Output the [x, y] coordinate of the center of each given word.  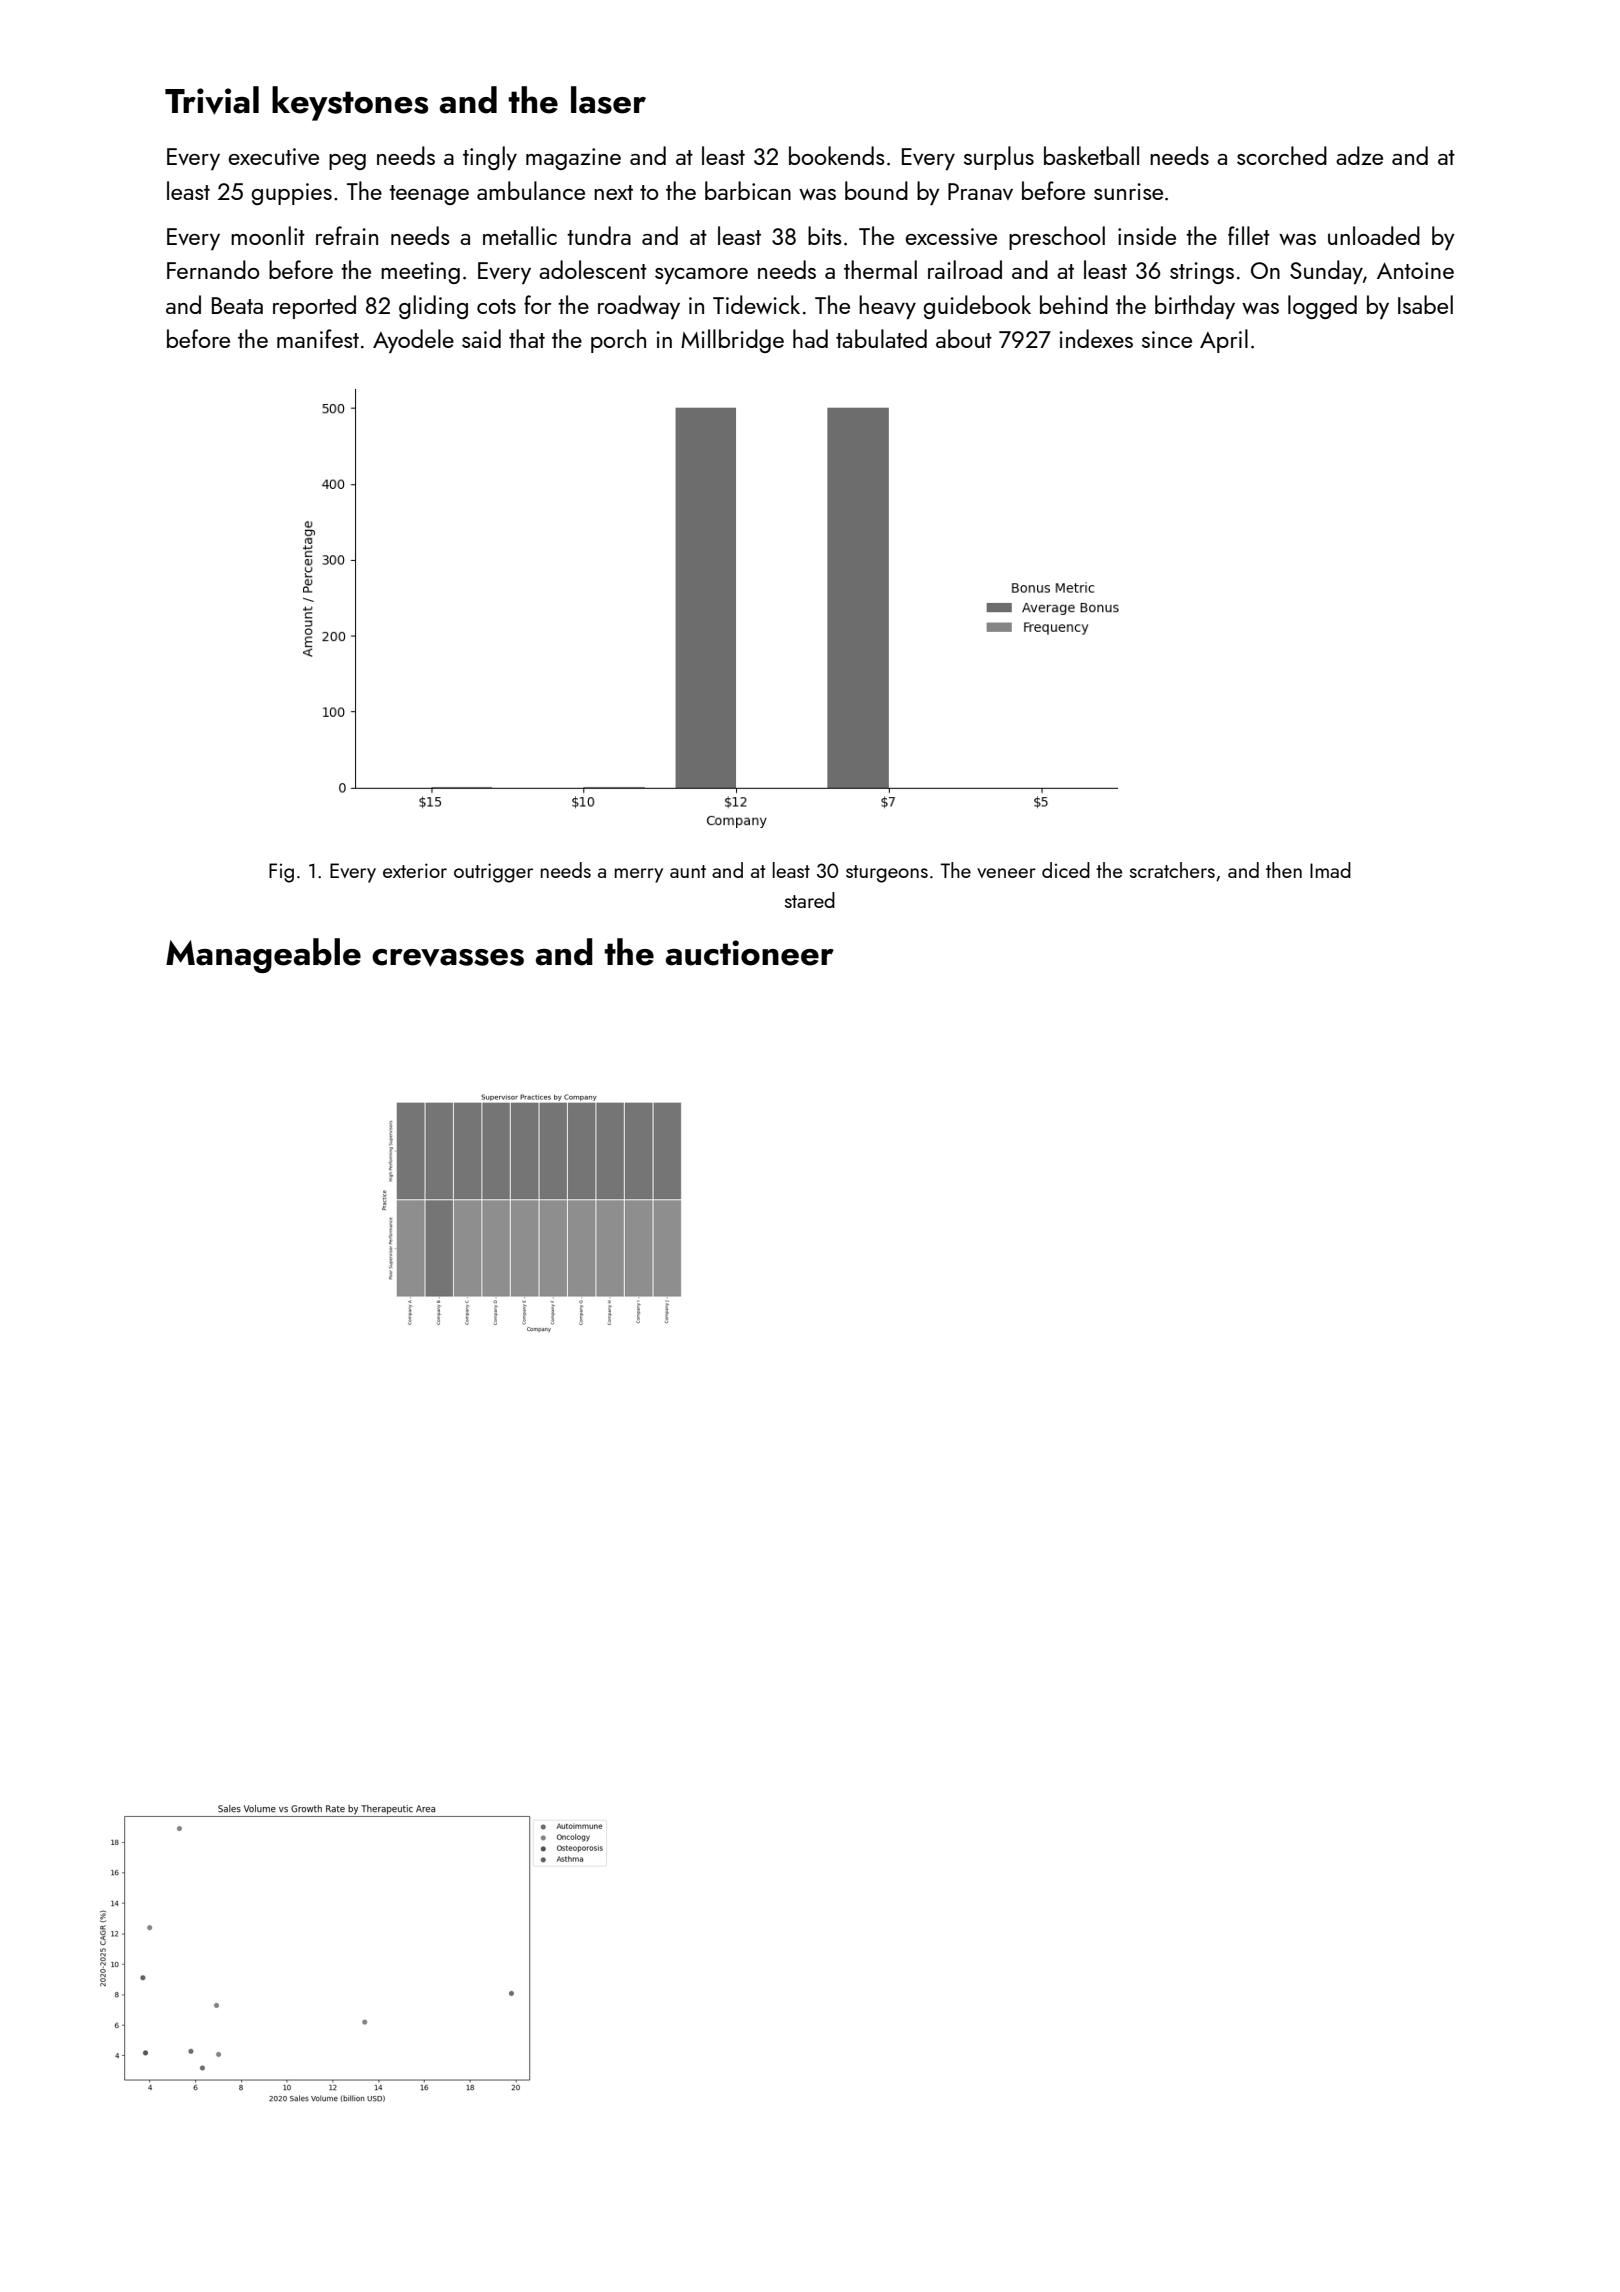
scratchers [1172, 870]
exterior [415, 870]
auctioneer [750, 953]
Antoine [1415, 270]
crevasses [448, 958]
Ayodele [413, 341]
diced [1066, 870]
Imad [1330, 870]
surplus [999, 158]
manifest [318, 338]
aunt [688, 871]
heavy [887, 307]
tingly [490, 158]
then [1284, 870]
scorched [1282, 155]
